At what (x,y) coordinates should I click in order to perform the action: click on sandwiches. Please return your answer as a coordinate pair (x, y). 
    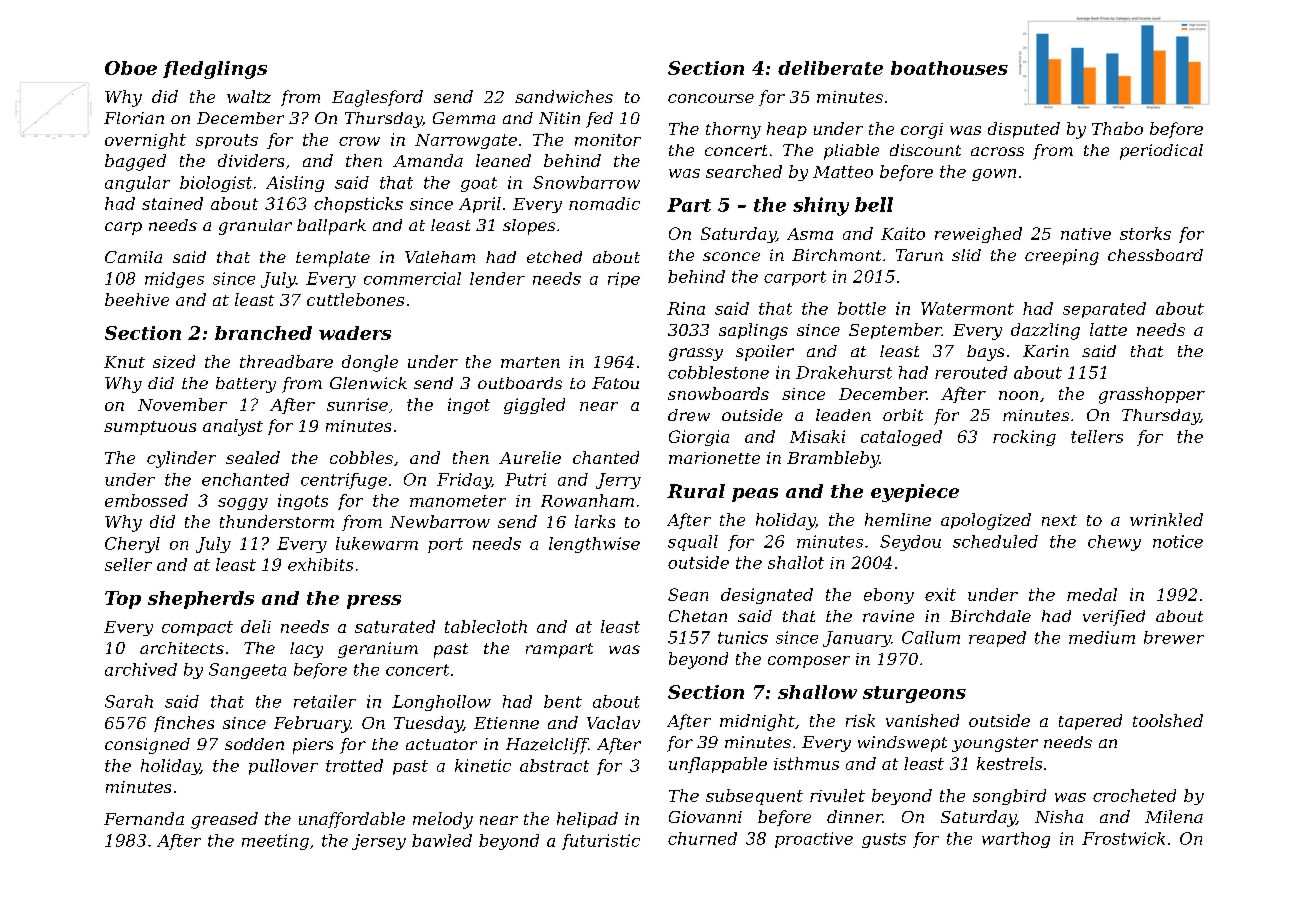
    Looking at the image, I should click on (564, 96).
